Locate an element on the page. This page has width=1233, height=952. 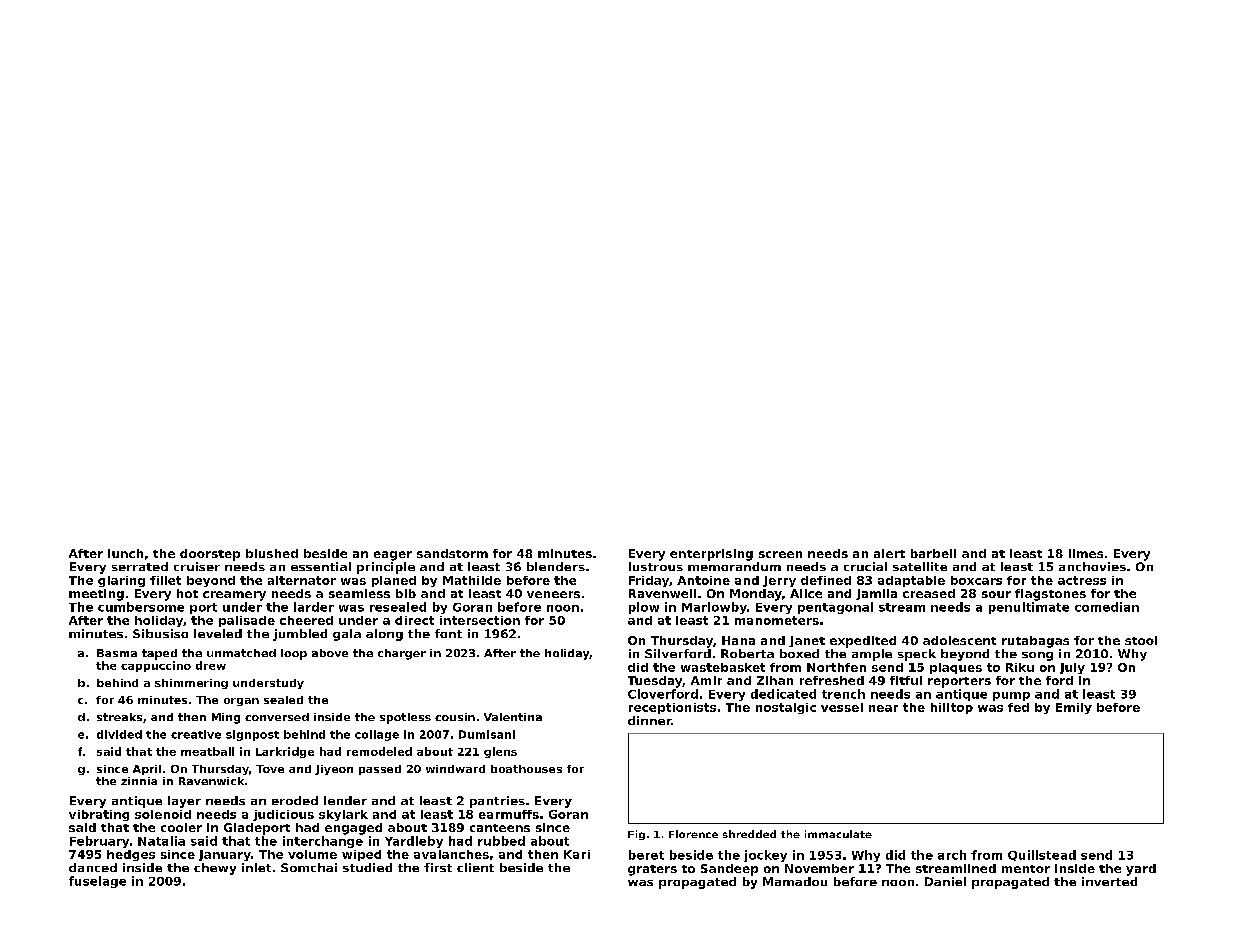
Dumisani is located at coordinates (487, 734).
